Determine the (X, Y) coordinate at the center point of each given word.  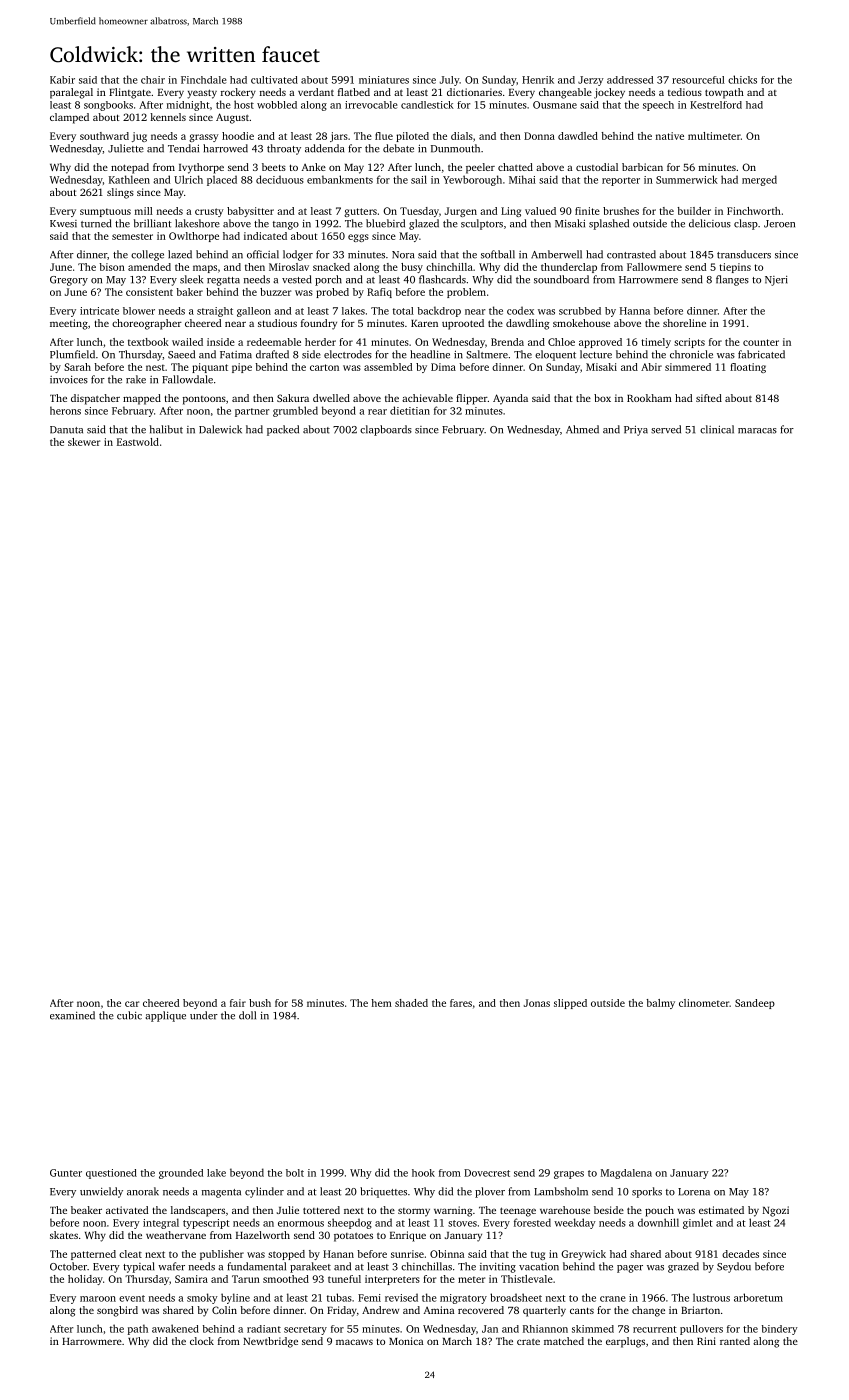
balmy (660, 1004)
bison (112, 267)
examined (72, 1015)
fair (238, 1003)
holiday (85, 1280)
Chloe (561, 342)
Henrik (538, 80)
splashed (609, 224)
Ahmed (582, 429)
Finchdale (204, 80)
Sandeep (755, 1004)
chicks (742, 79)
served (666, 429)
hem (381, 1003)
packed (283, 430)
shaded (411, 1003)
